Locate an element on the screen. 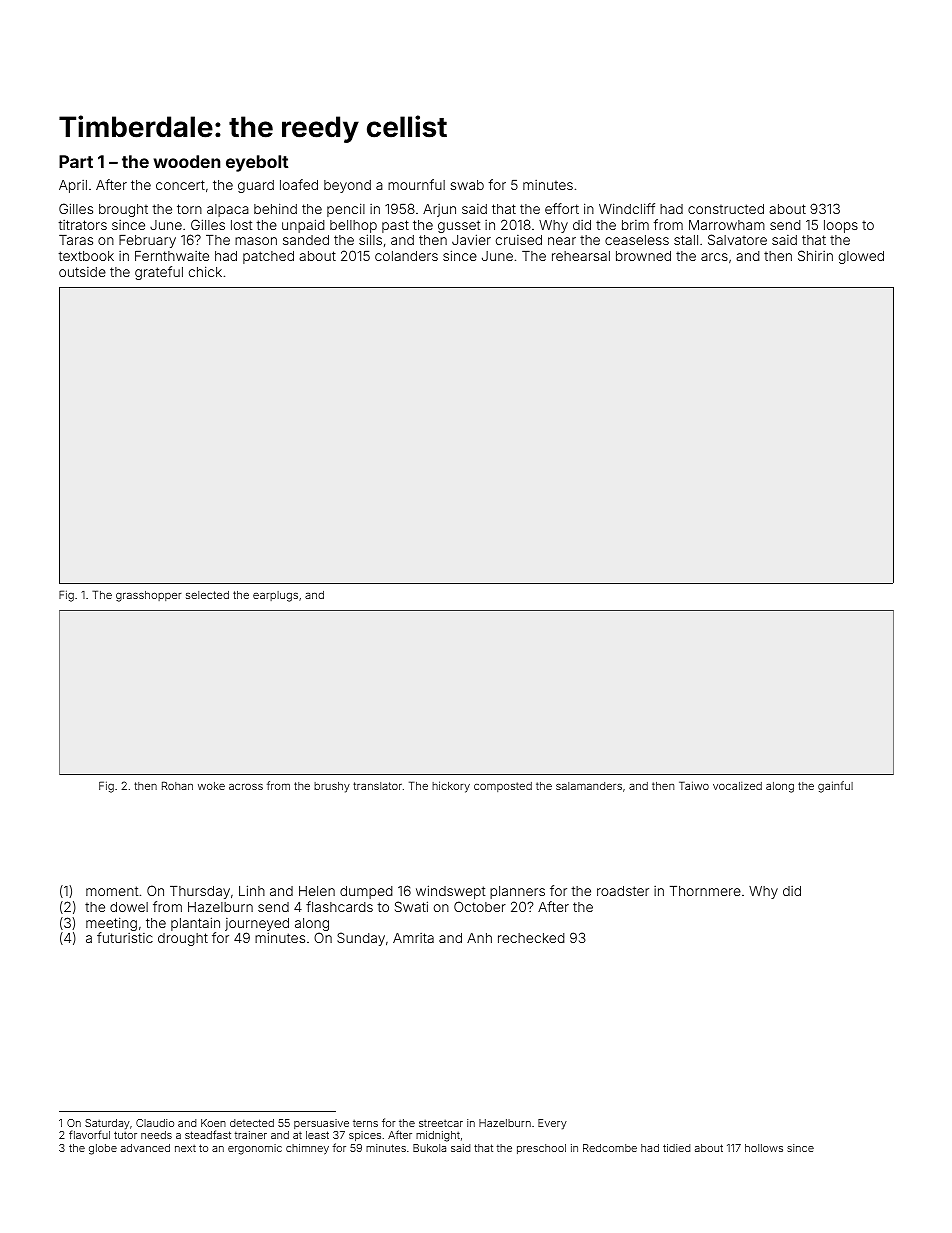  Taiwo is located at coordinates (694, 785).
